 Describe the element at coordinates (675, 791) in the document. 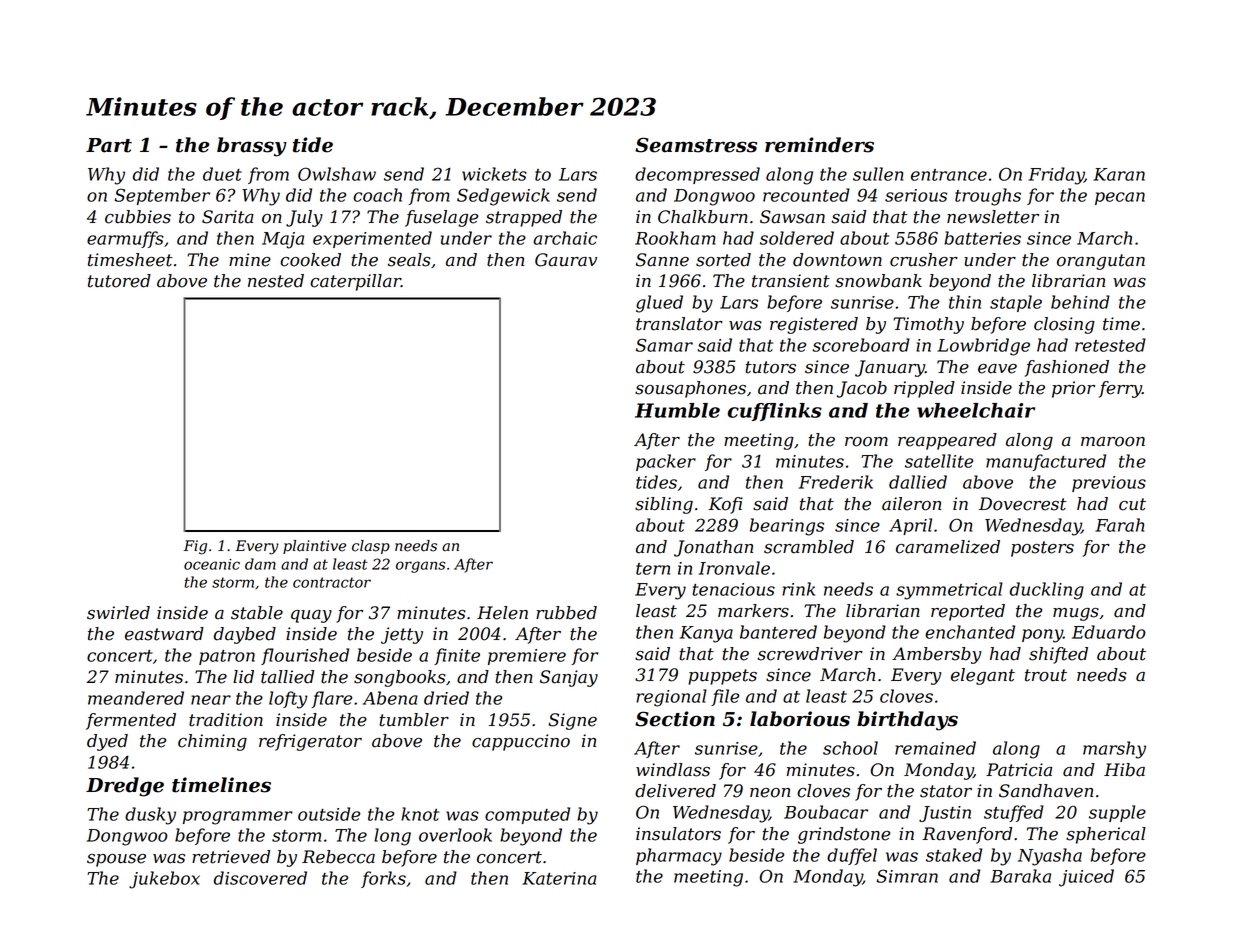

I see `delivered` at that location.
